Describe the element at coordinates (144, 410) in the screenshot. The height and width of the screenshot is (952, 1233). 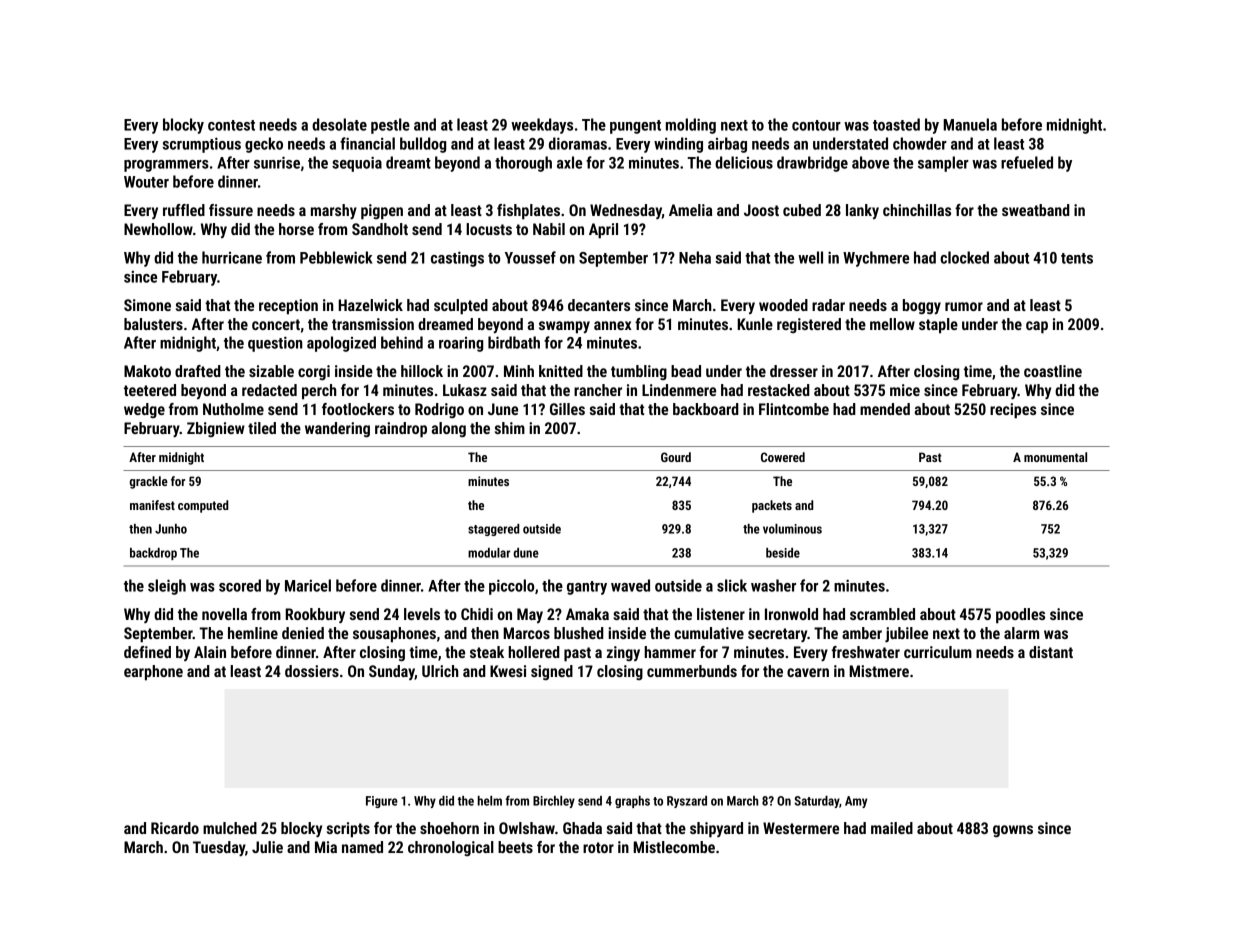
I see `wedge` at that location.
